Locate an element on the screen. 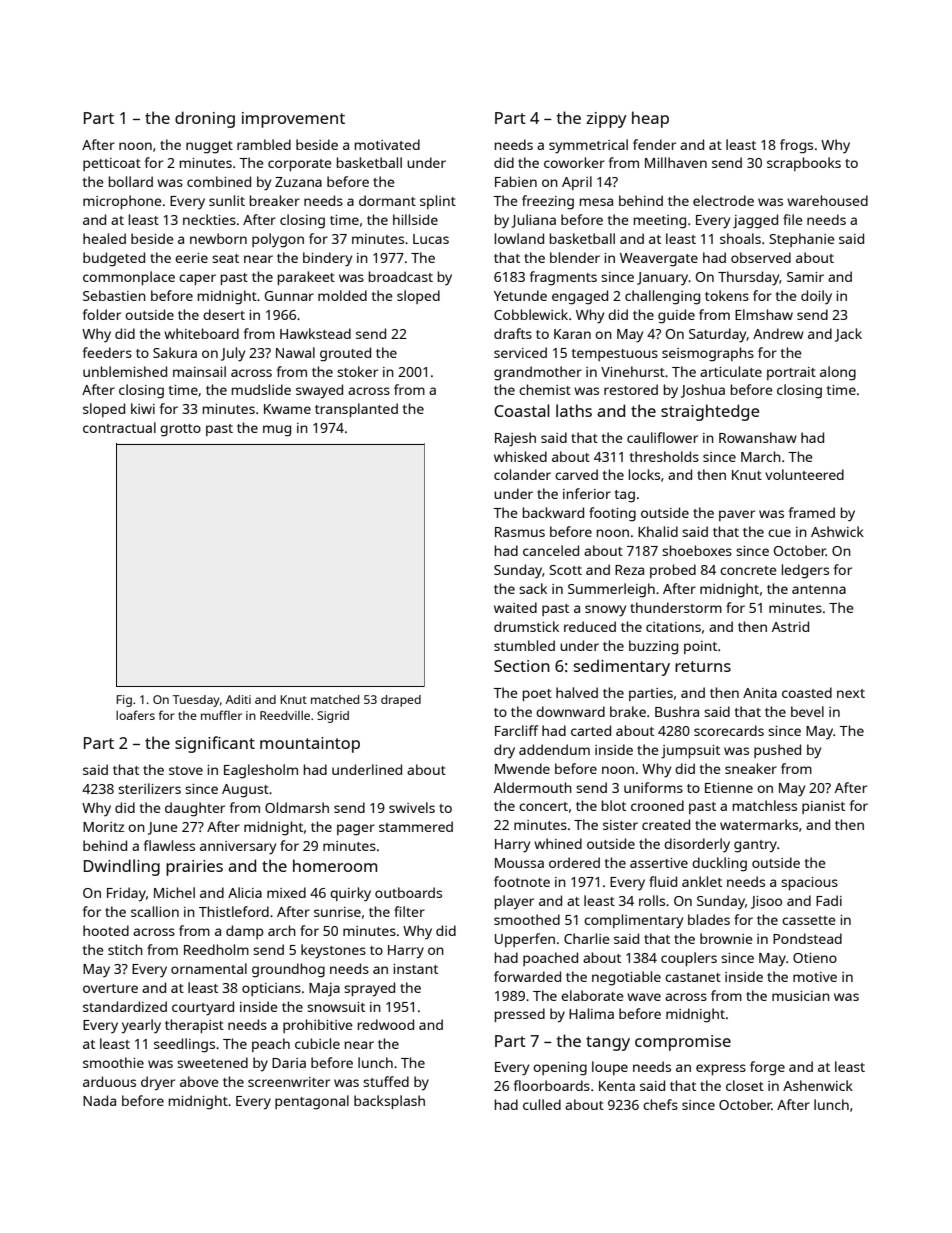  along is located at coordinates (838, 373).
